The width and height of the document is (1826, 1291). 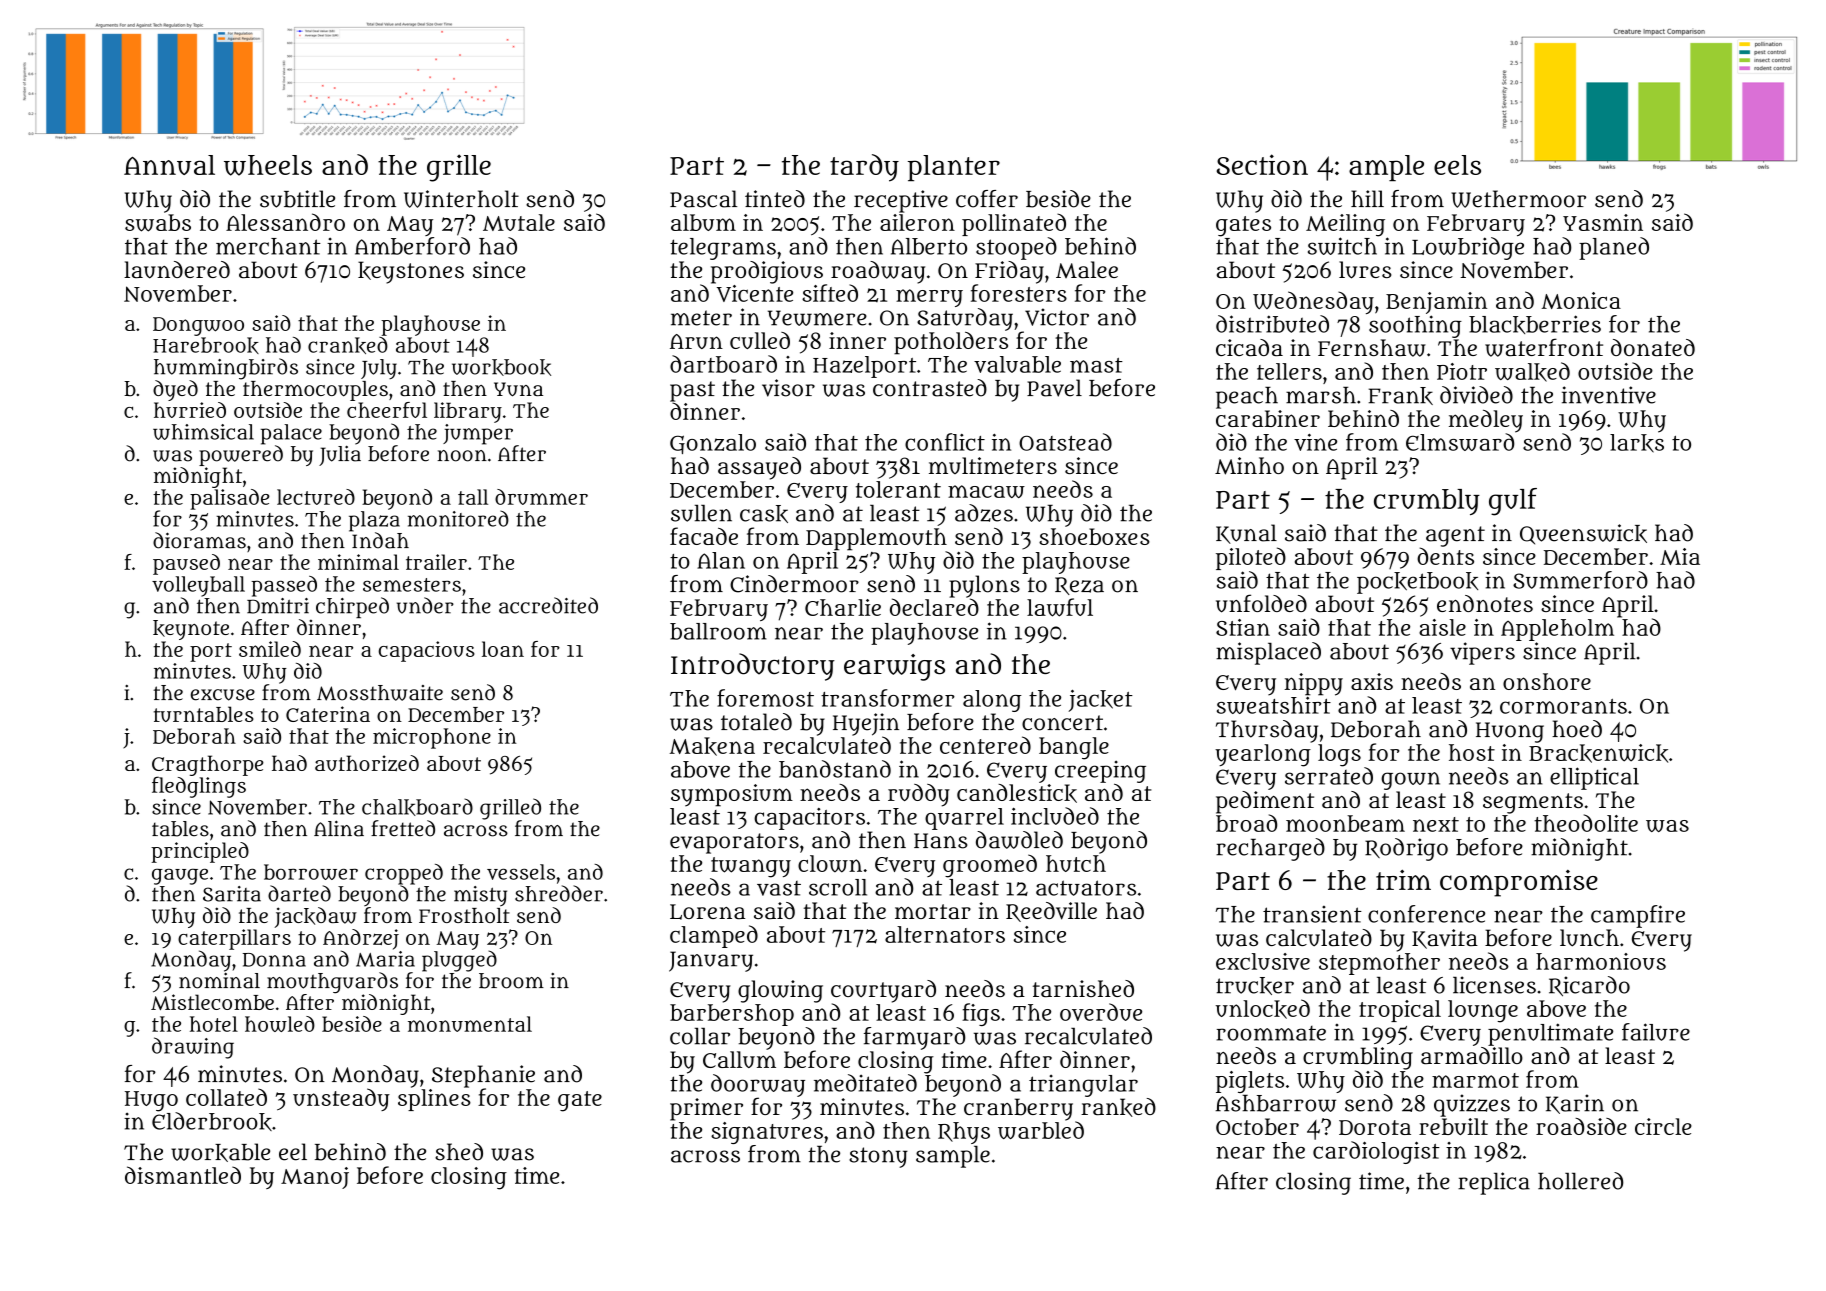 What do you see at coordinates (1614, 248) in the document?
I see `planed` at bounding box center [1614, 248].
